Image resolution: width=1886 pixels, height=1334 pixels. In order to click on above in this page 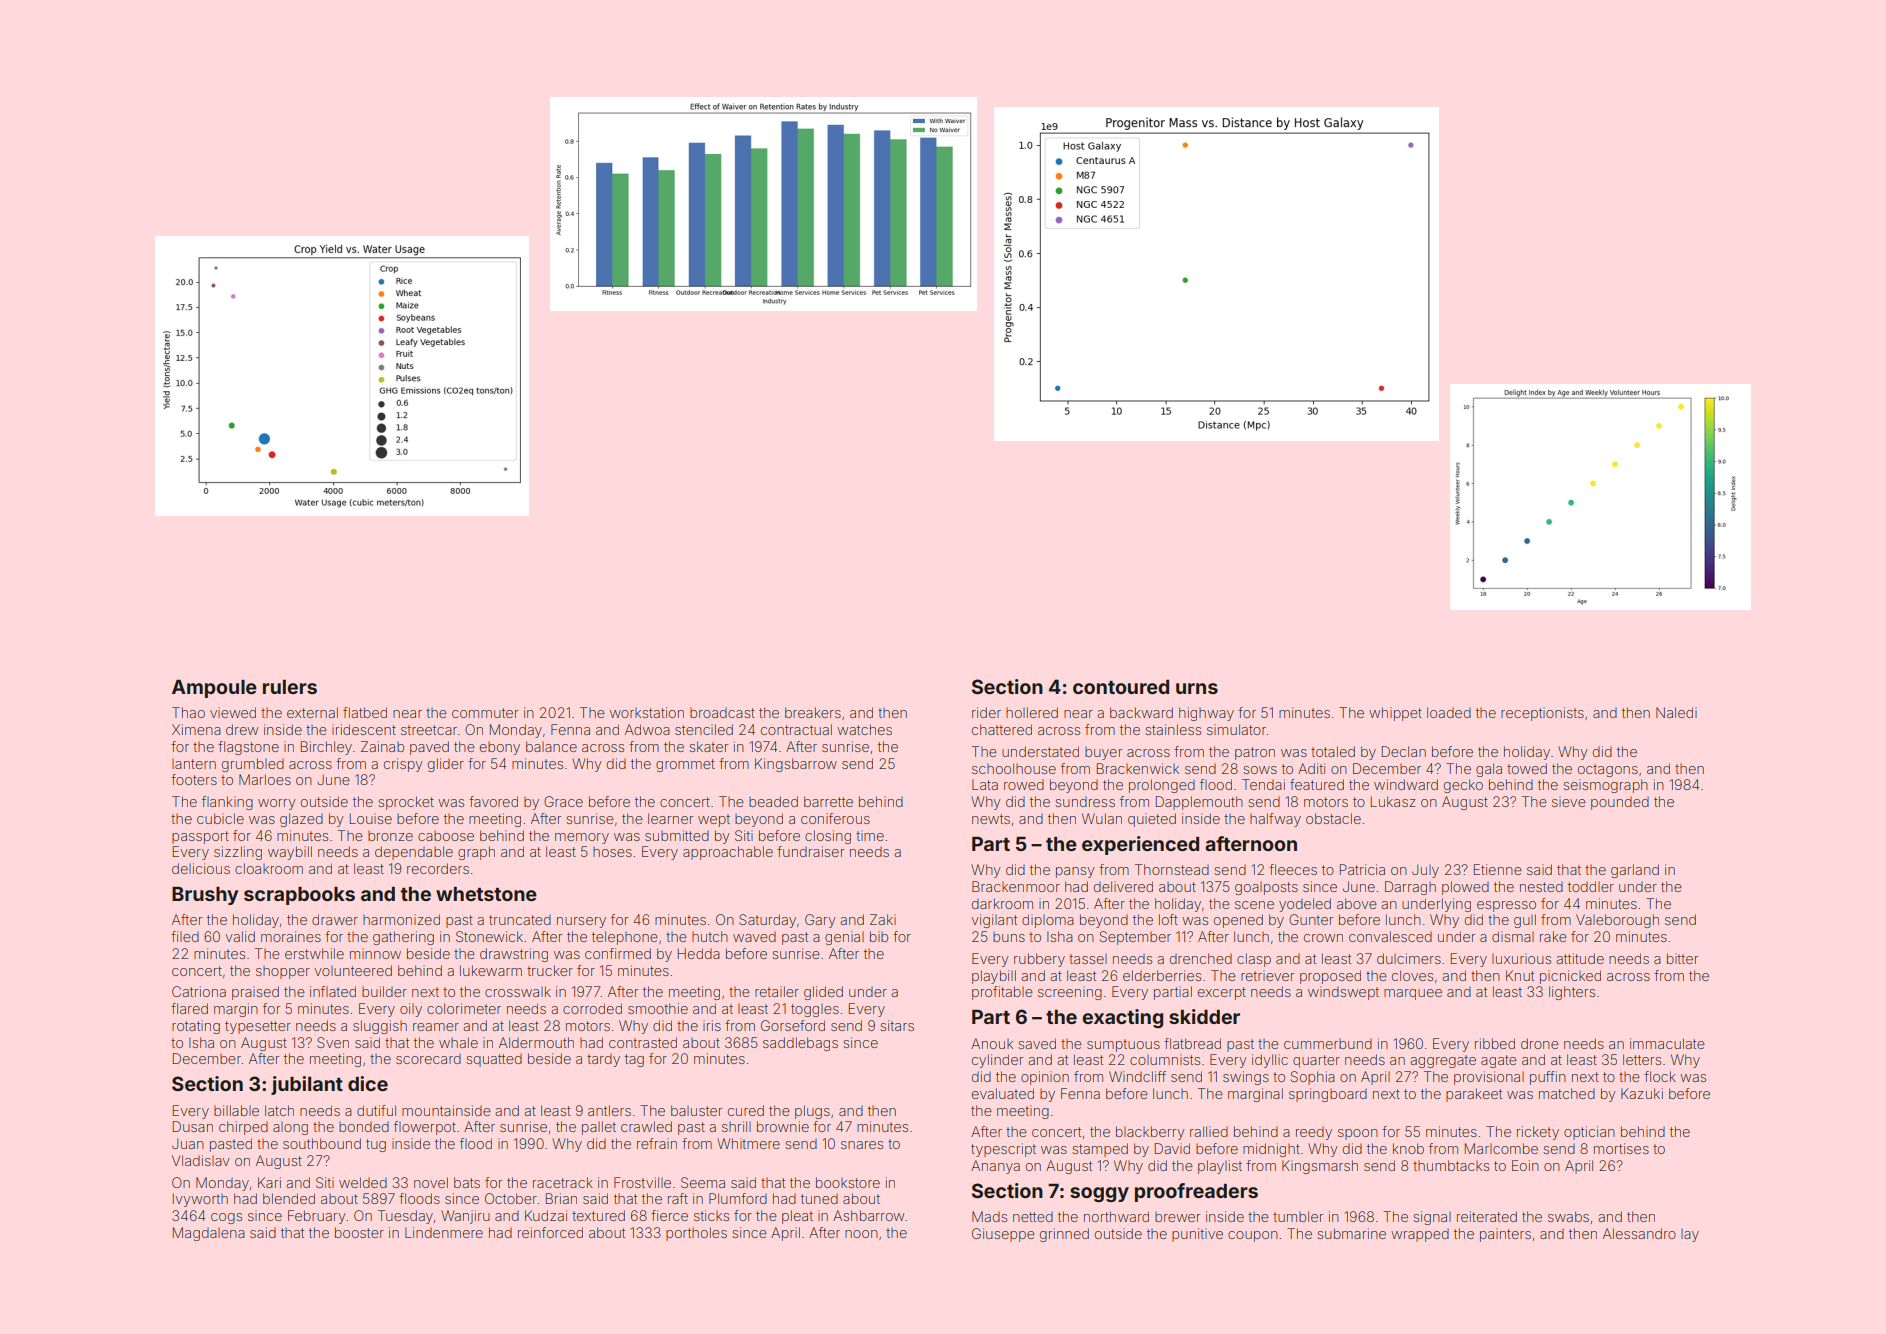, I will do `click(1357, 903)`.
